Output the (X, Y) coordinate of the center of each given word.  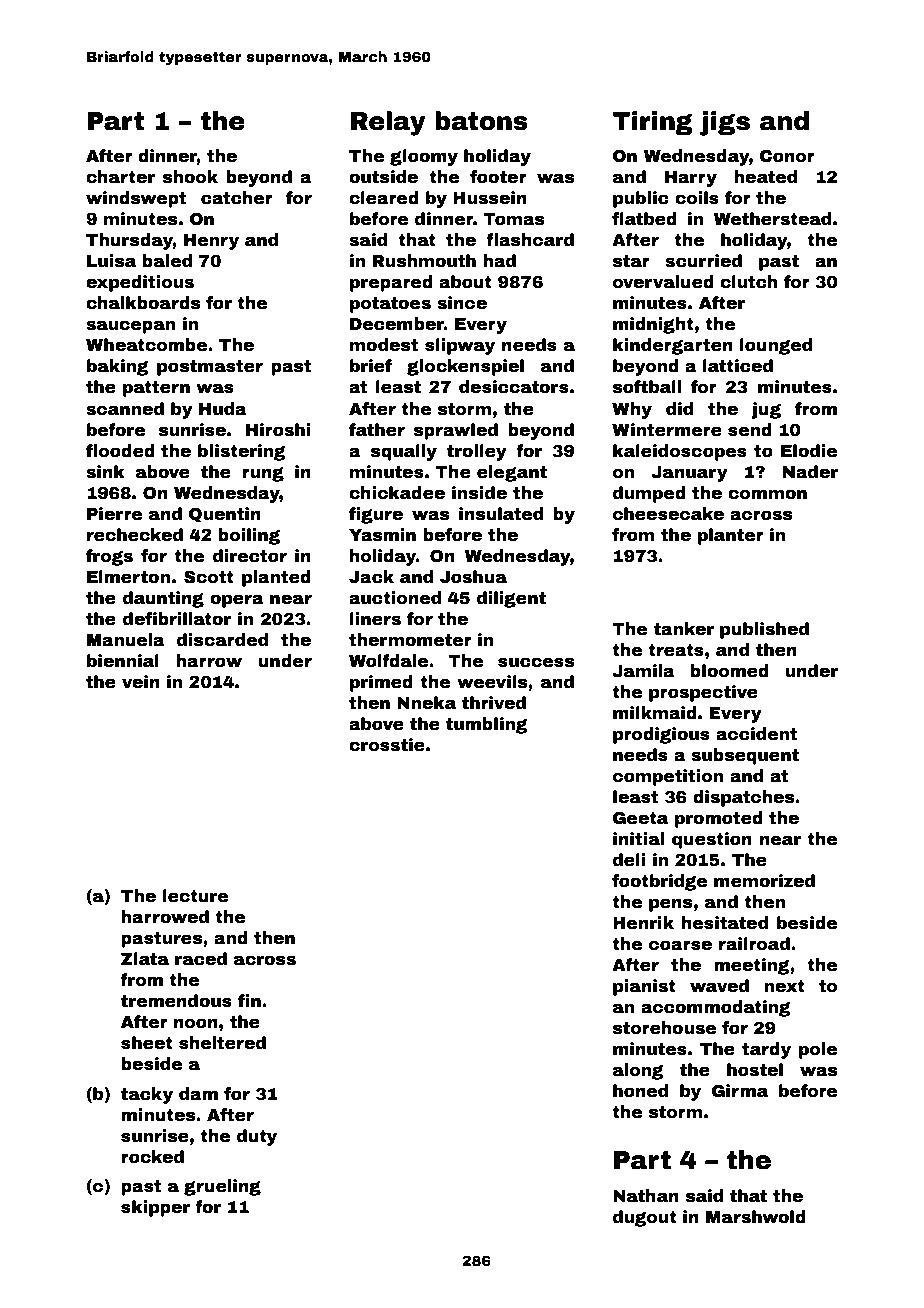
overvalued (663, 282)
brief (371, 366)
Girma (740, 1091)
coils (697, 198)
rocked (152, 1157)
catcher (237, 198)
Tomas (513, 219)
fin (249, 1000)
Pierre (114, 514)
